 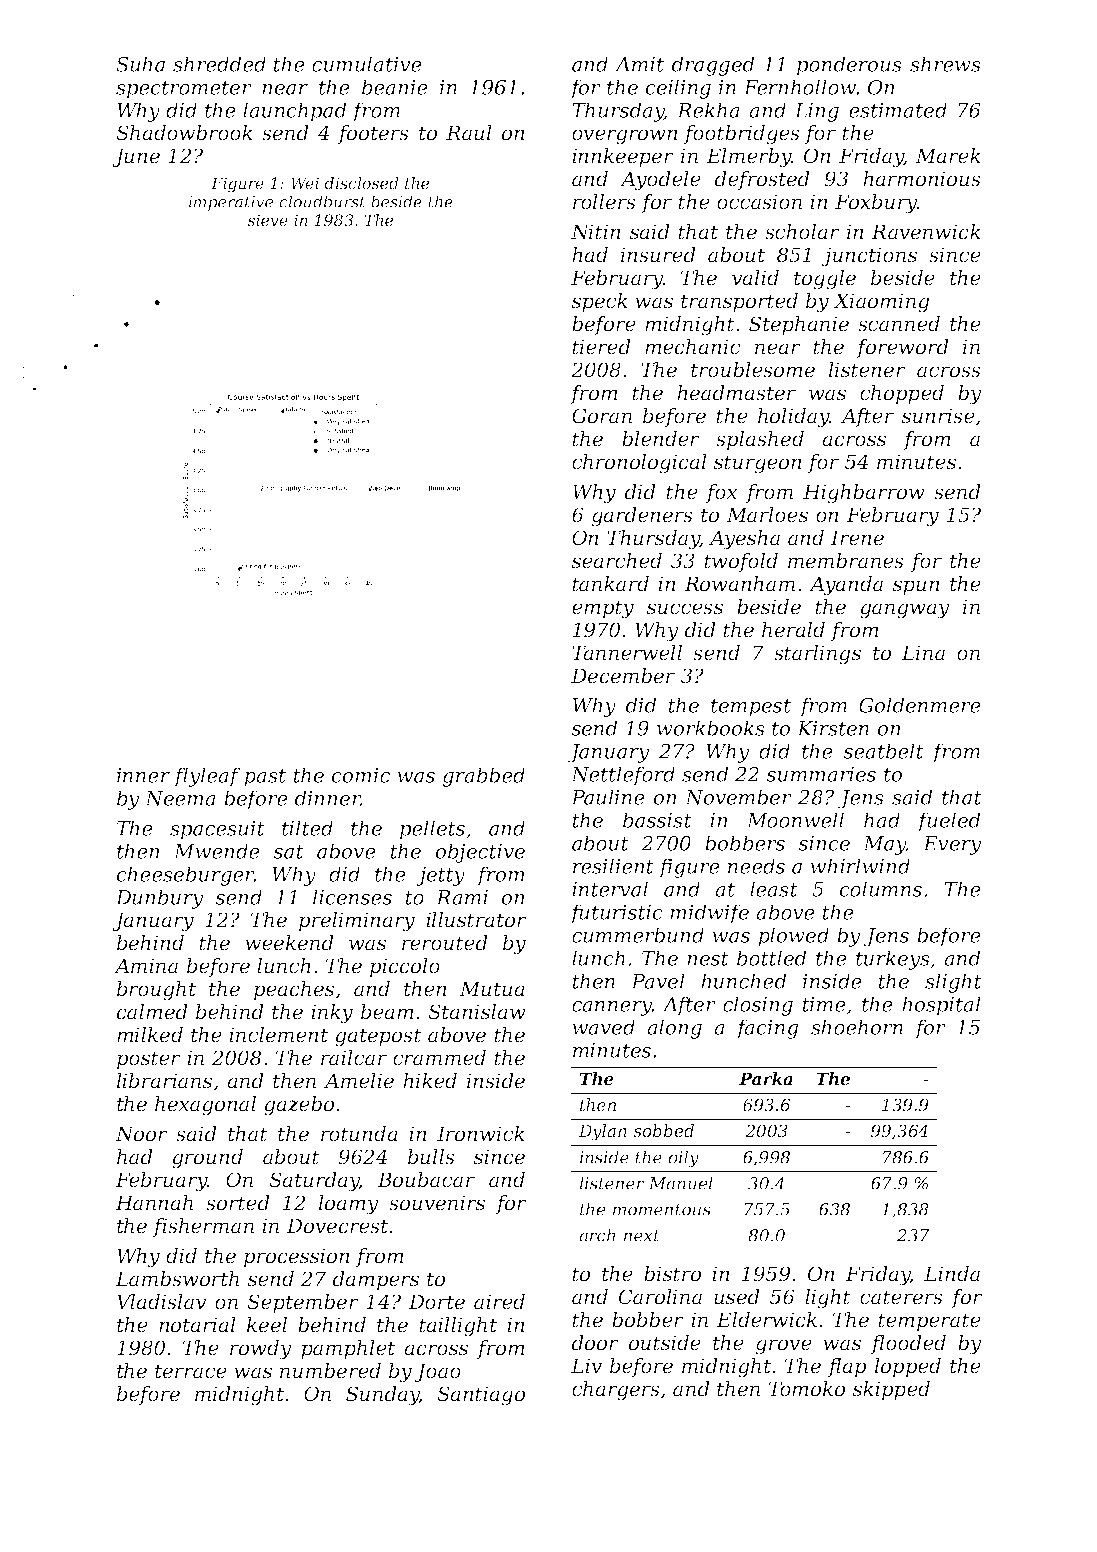 I want to click on chargers, so click(x=616, y=1391).
